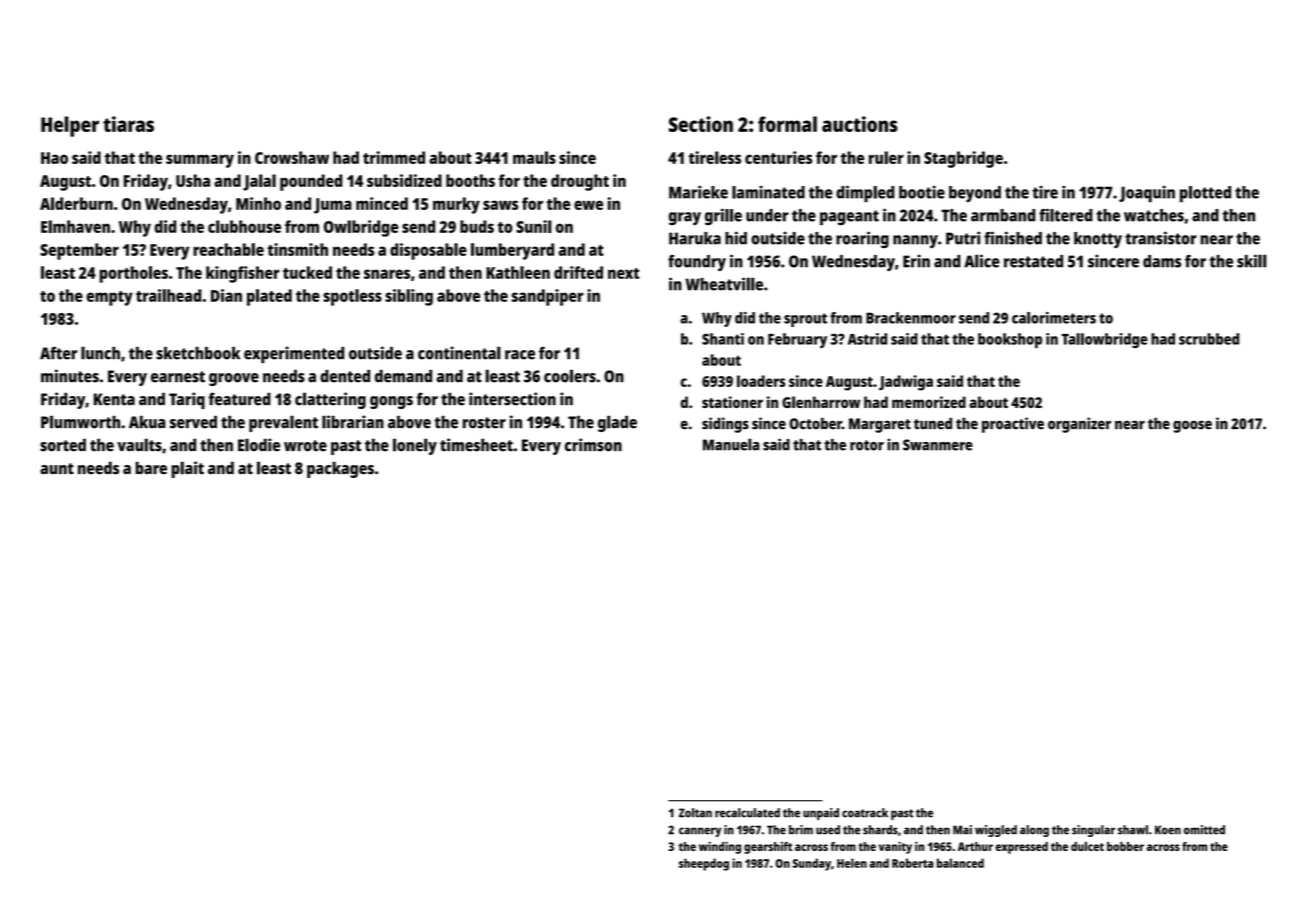 The height and width of the screenshot is (924, 1308). What do you see at coordinates (747, 813) in the screenshot?
I see `recalculated` at bounding box center [747, 813].
